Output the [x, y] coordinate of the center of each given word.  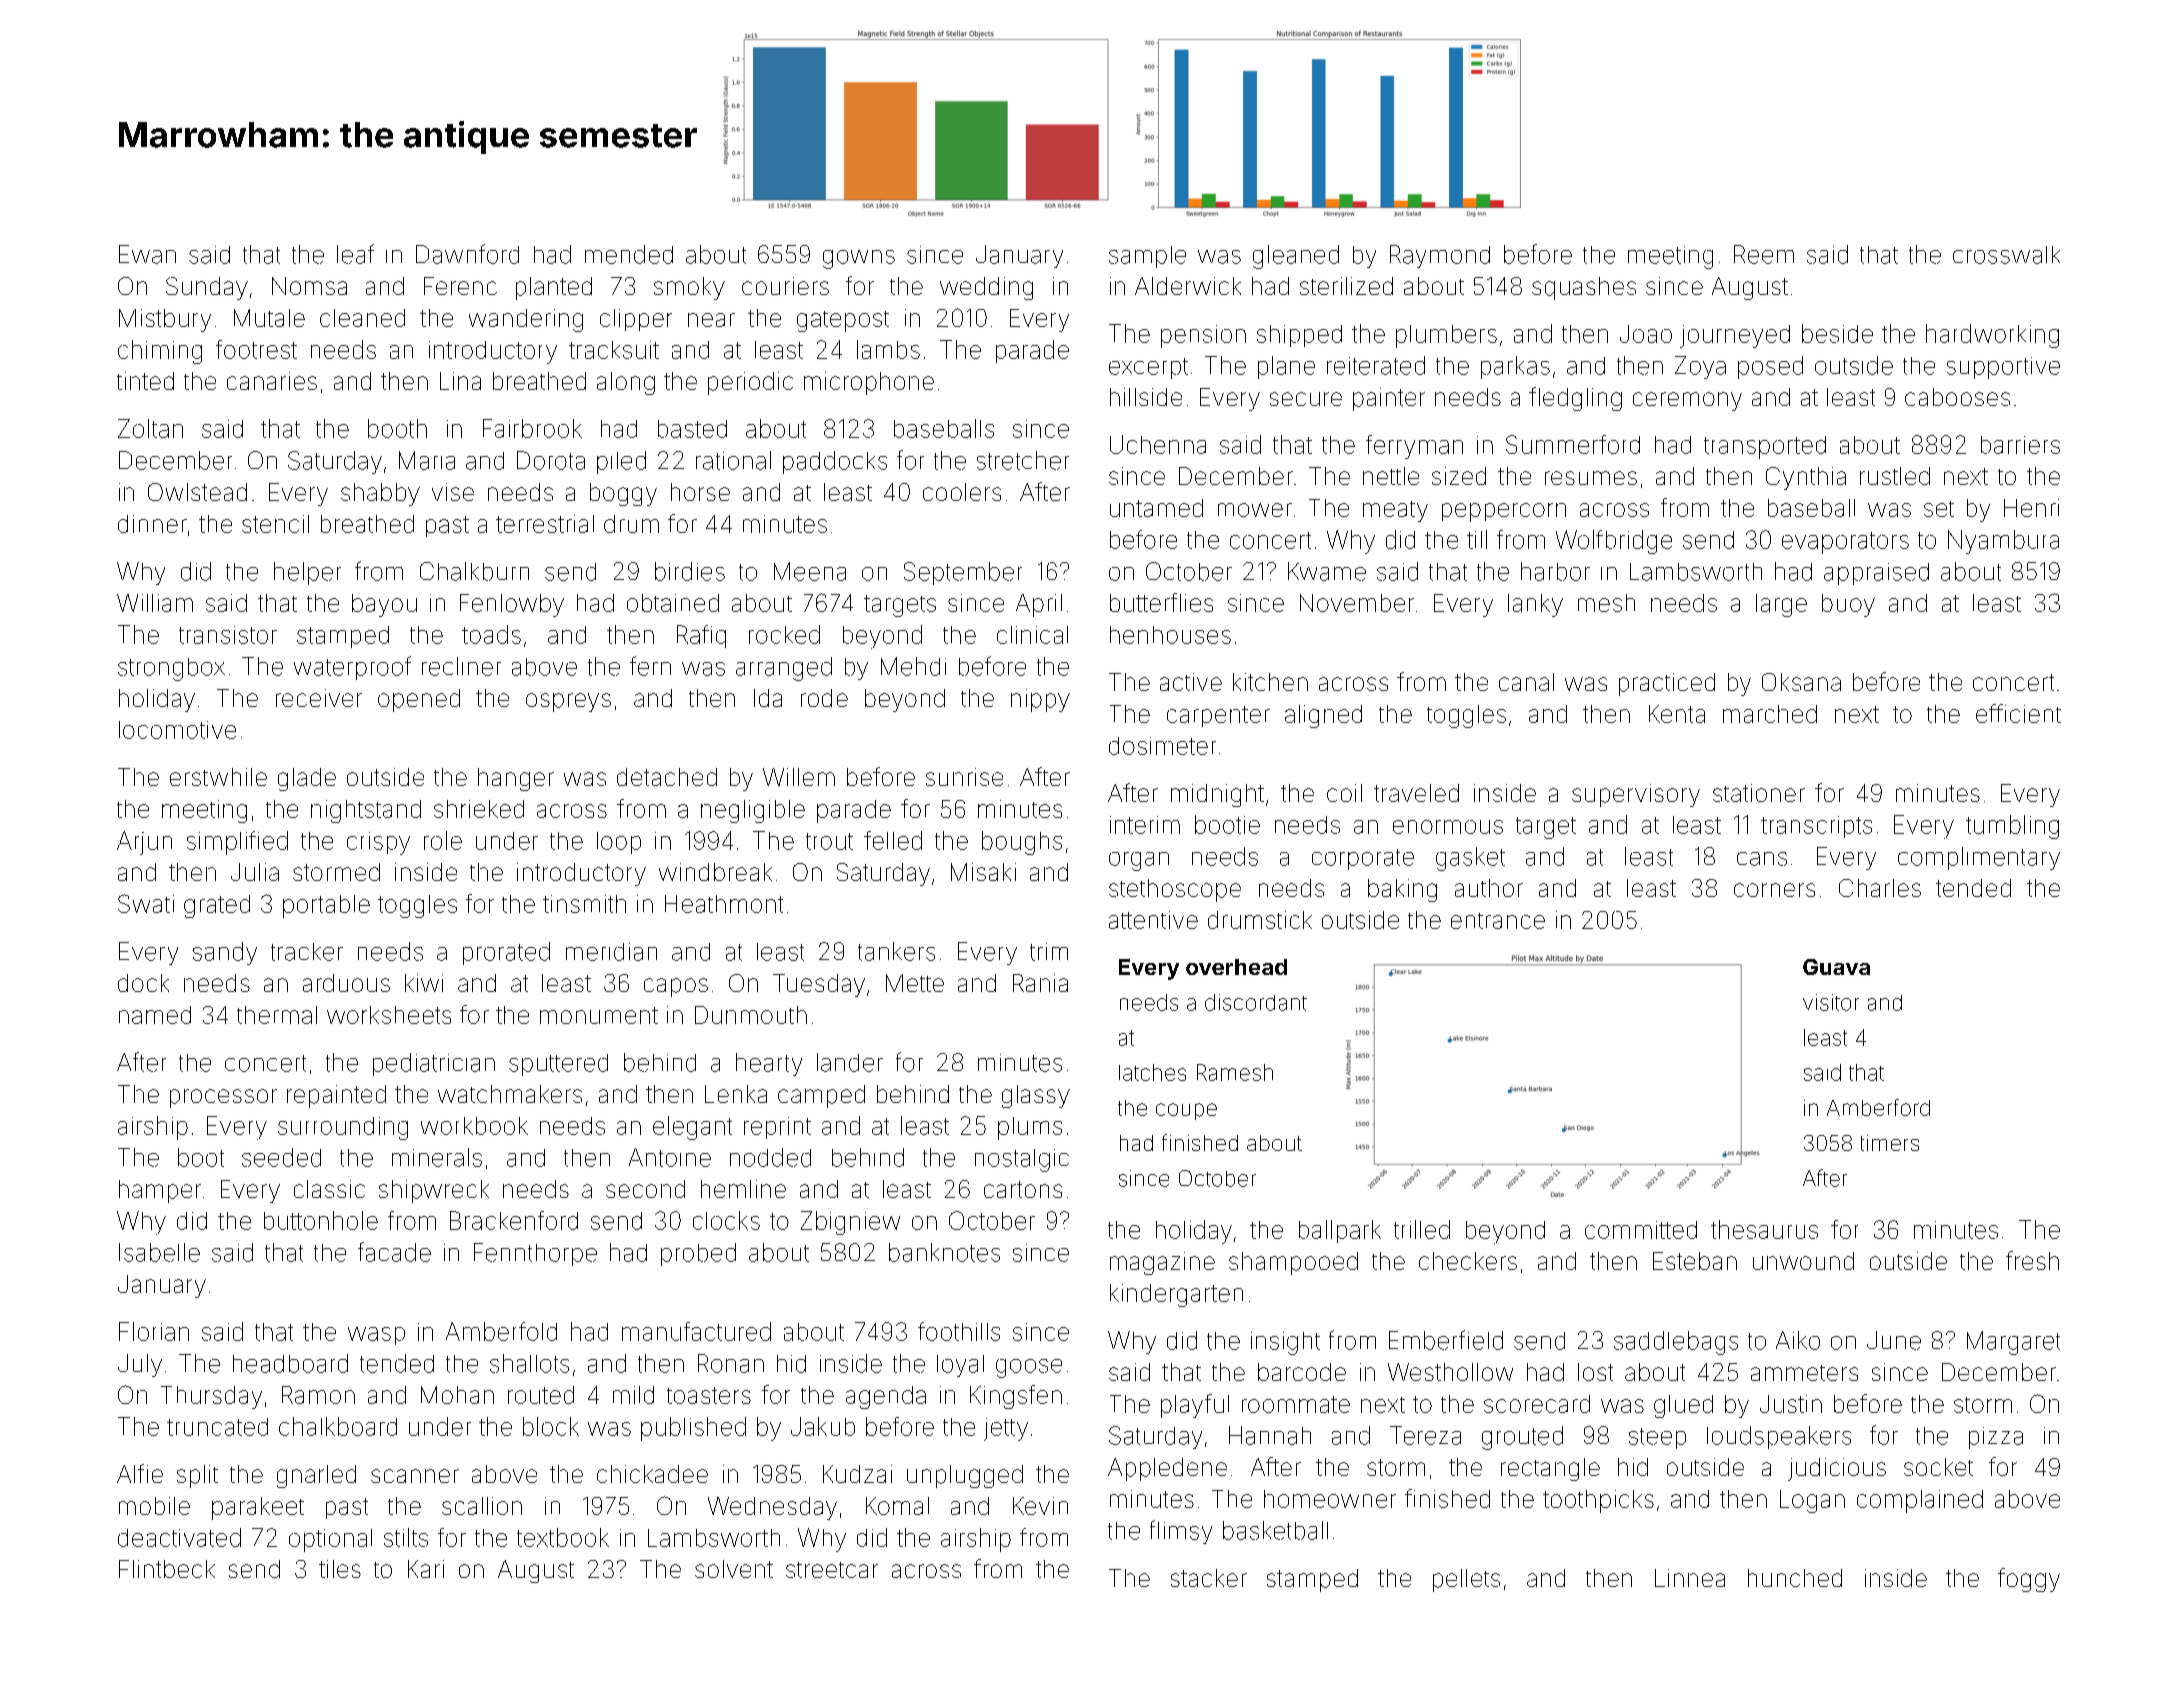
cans [1762, 859]
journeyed [1735, 336]
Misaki [983, 872]
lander [850, 1062]
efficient [2018, 713]
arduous [346, 983]
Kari [426, 1569]
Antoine [670, 1157]
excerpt [1148, 368]
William [155, 603]
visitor [1831, 1002]
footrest [256, 349]
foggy [2029, 1580]
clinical [1032, 635]
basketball [1275, 1530]
